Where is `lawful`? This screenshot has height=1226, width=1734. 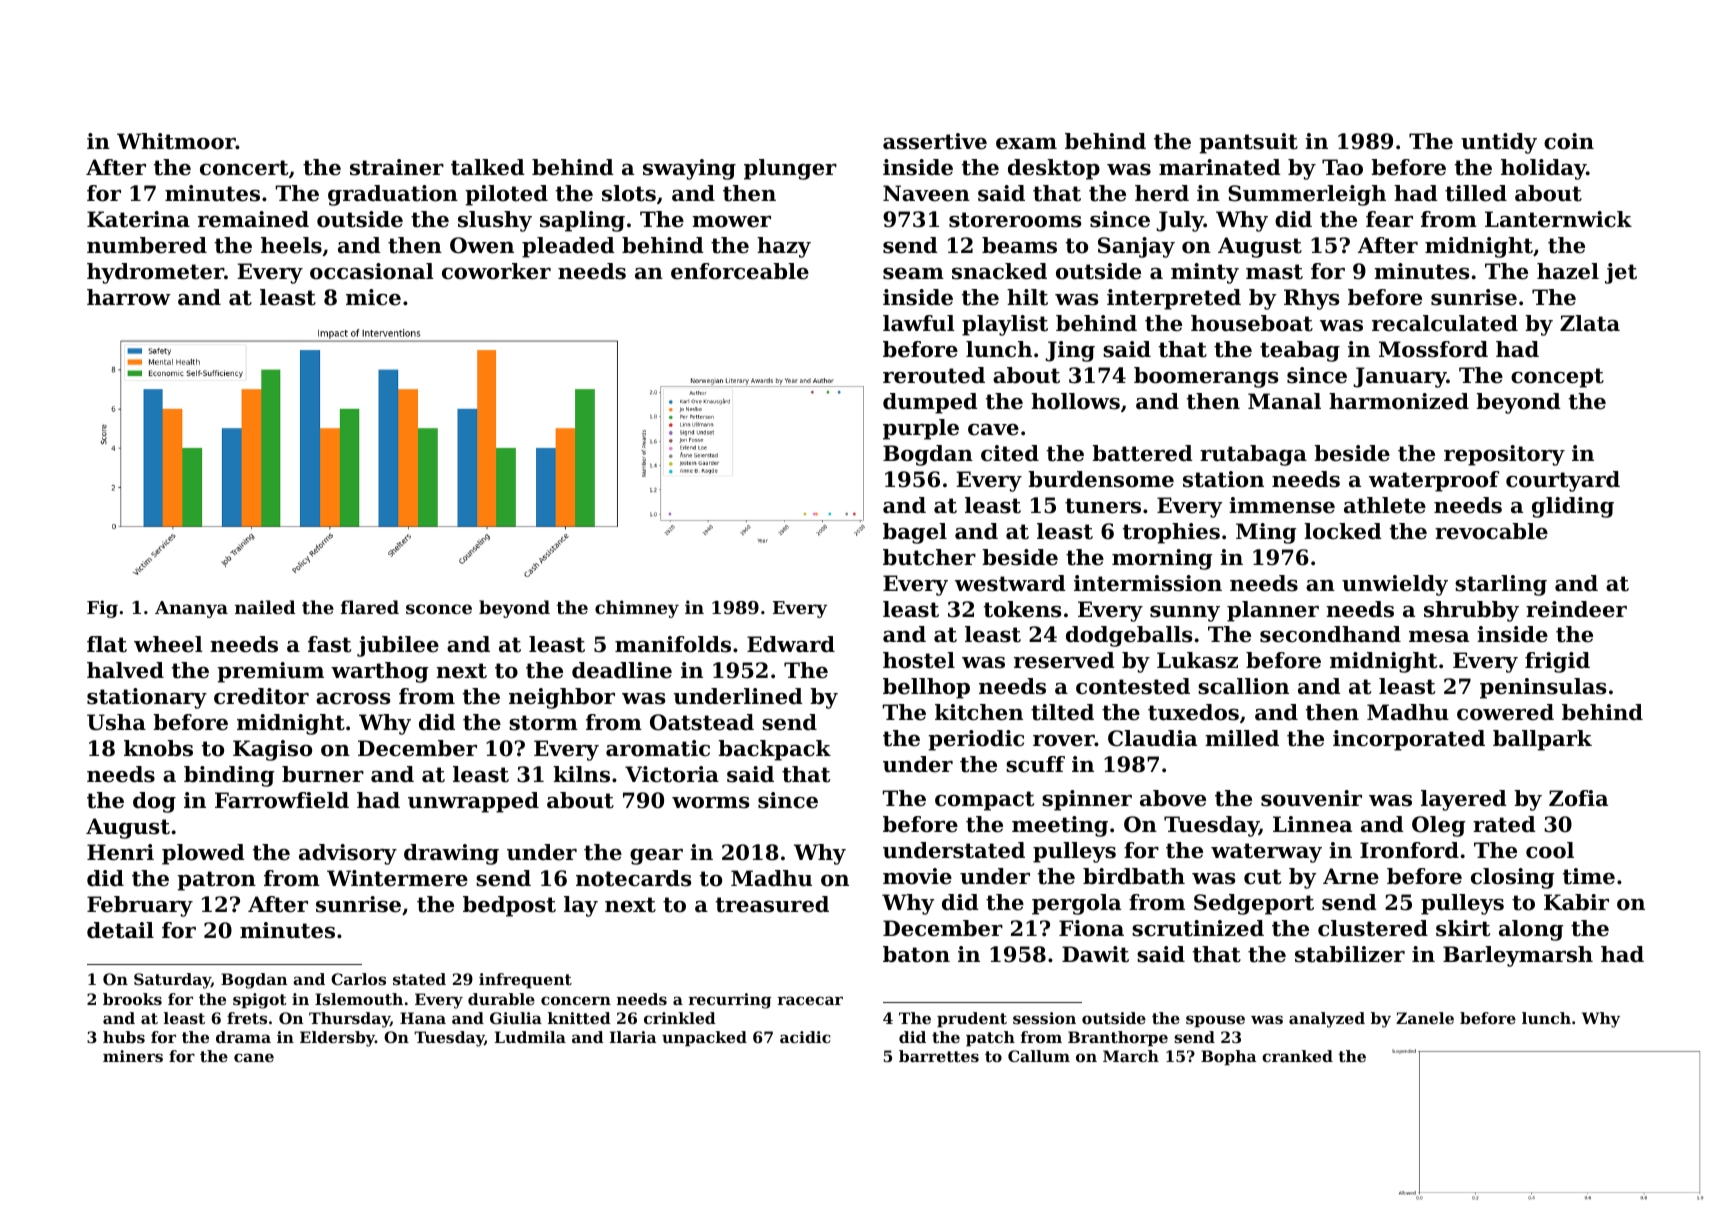 lawful is located at coordinates (919, 323).
